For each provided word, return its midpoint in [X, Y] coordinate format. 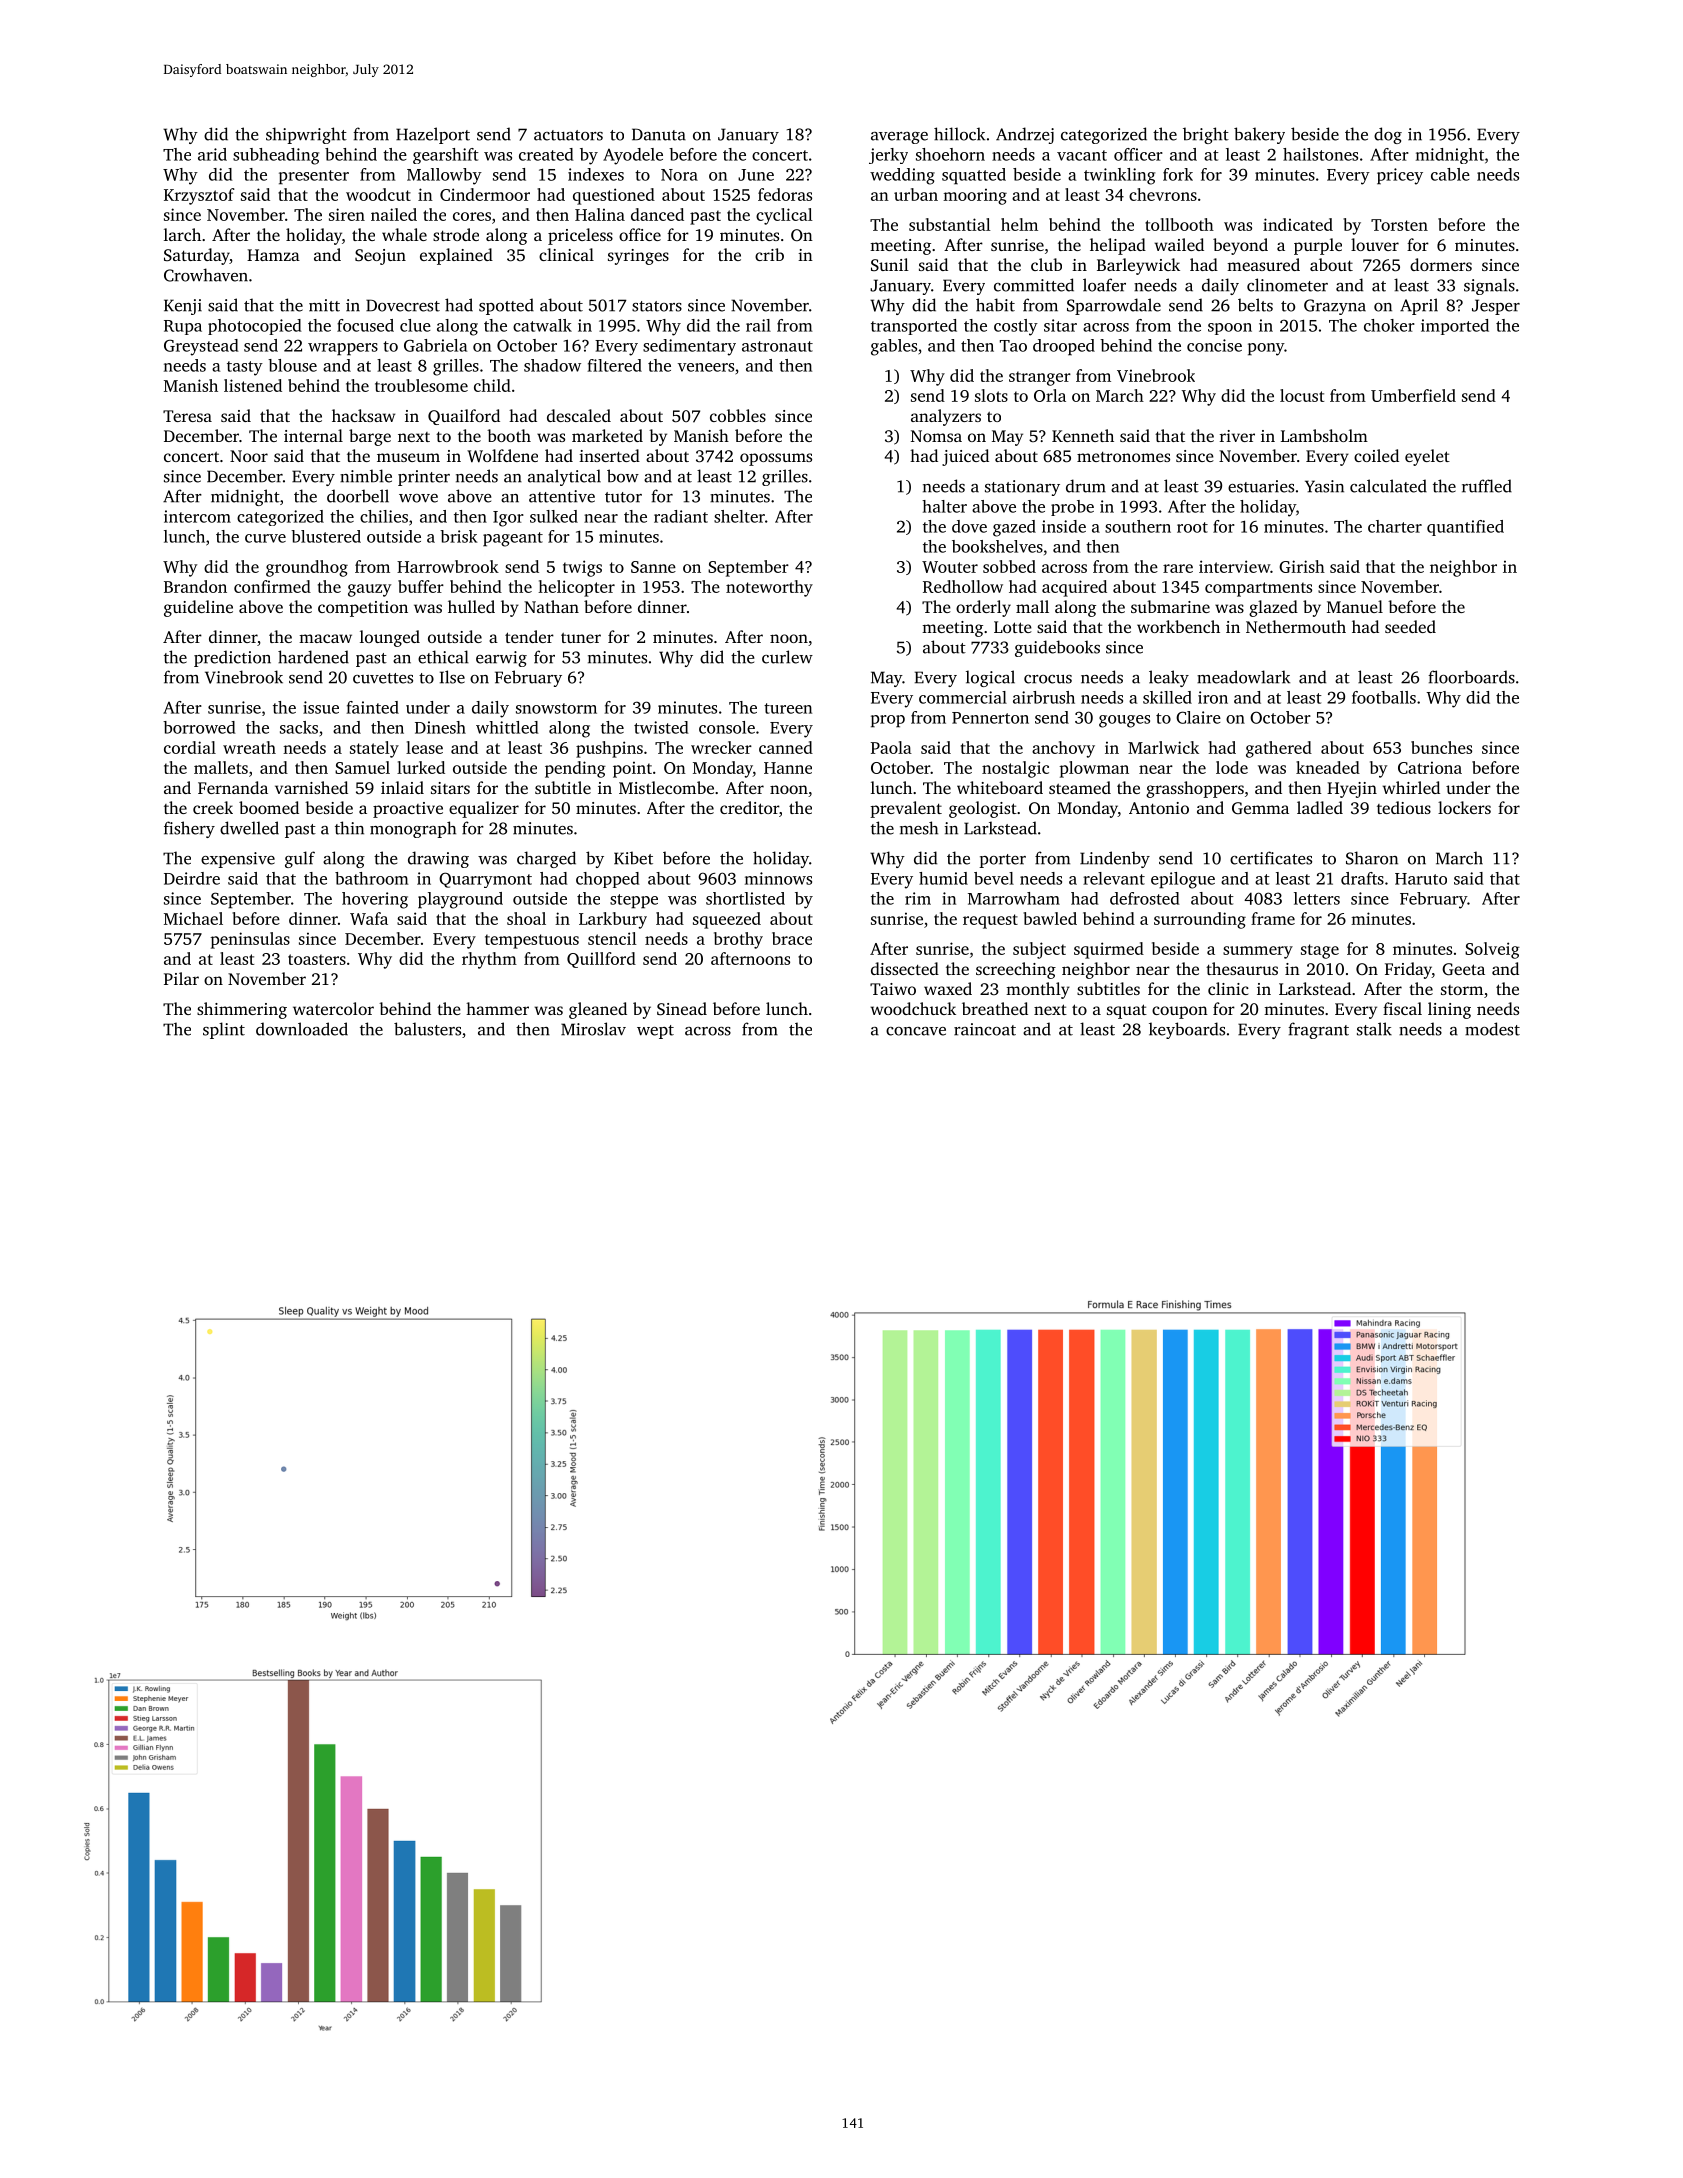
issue [321, 707]
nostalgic [1015, 769]
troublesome [421, 385]
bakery [1259, 135]
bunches [1441, 747]
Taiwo [893, 989]
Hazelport [433, 135]
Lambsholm [1324, 435]
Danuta [659, 134]
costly [1016, 327]
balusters [427, 1029]
